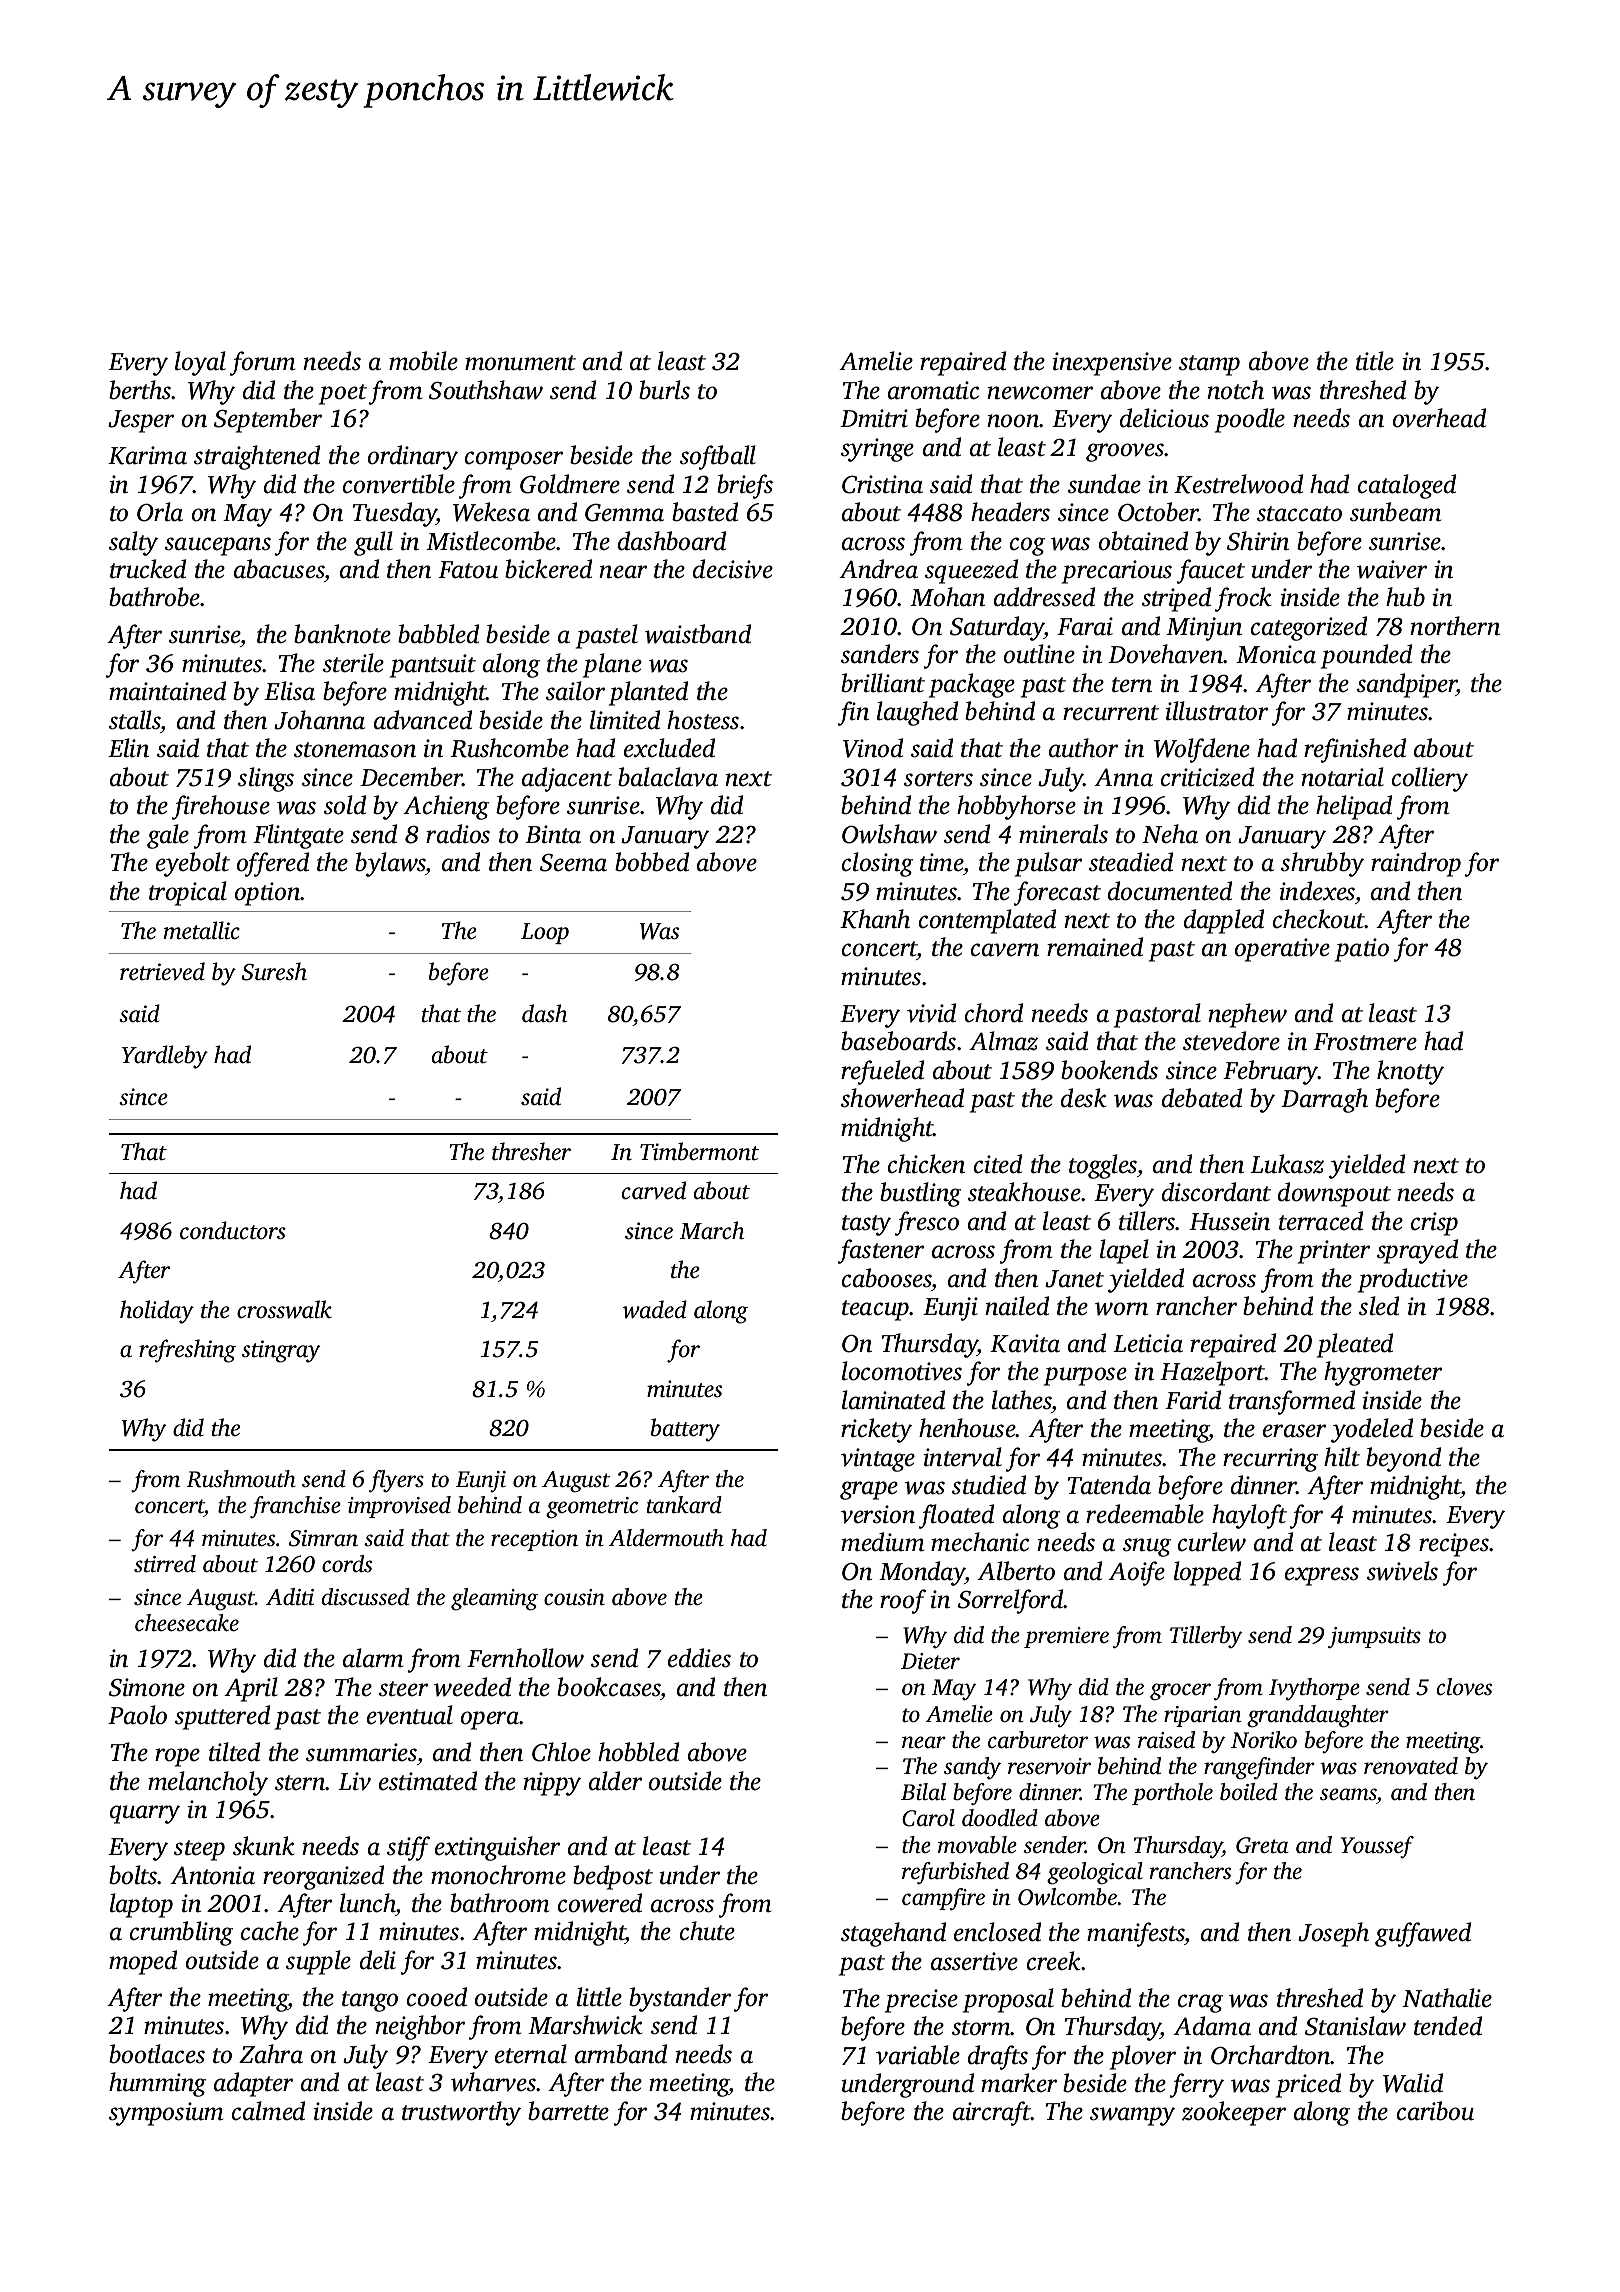  Describe the element at coordinates (652, 862) in the page. I see `bobbed` at that location.
